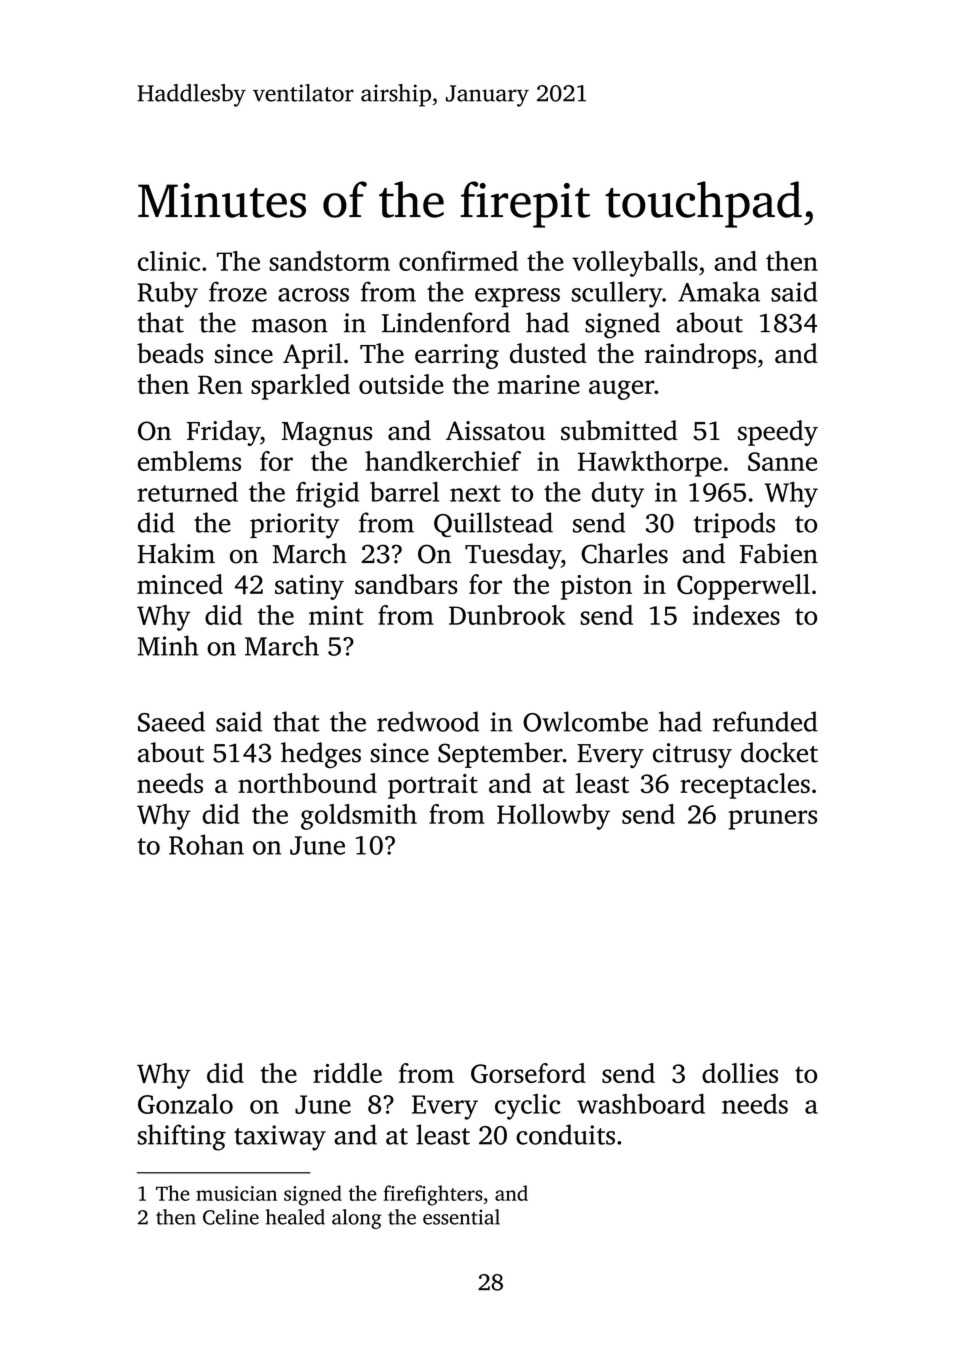 The width and height of the screenshot is (955, 1356). What do you see at coordinates (773, 820) in the screenshot?
I see `pruners` at bounding box center [773, 820].
